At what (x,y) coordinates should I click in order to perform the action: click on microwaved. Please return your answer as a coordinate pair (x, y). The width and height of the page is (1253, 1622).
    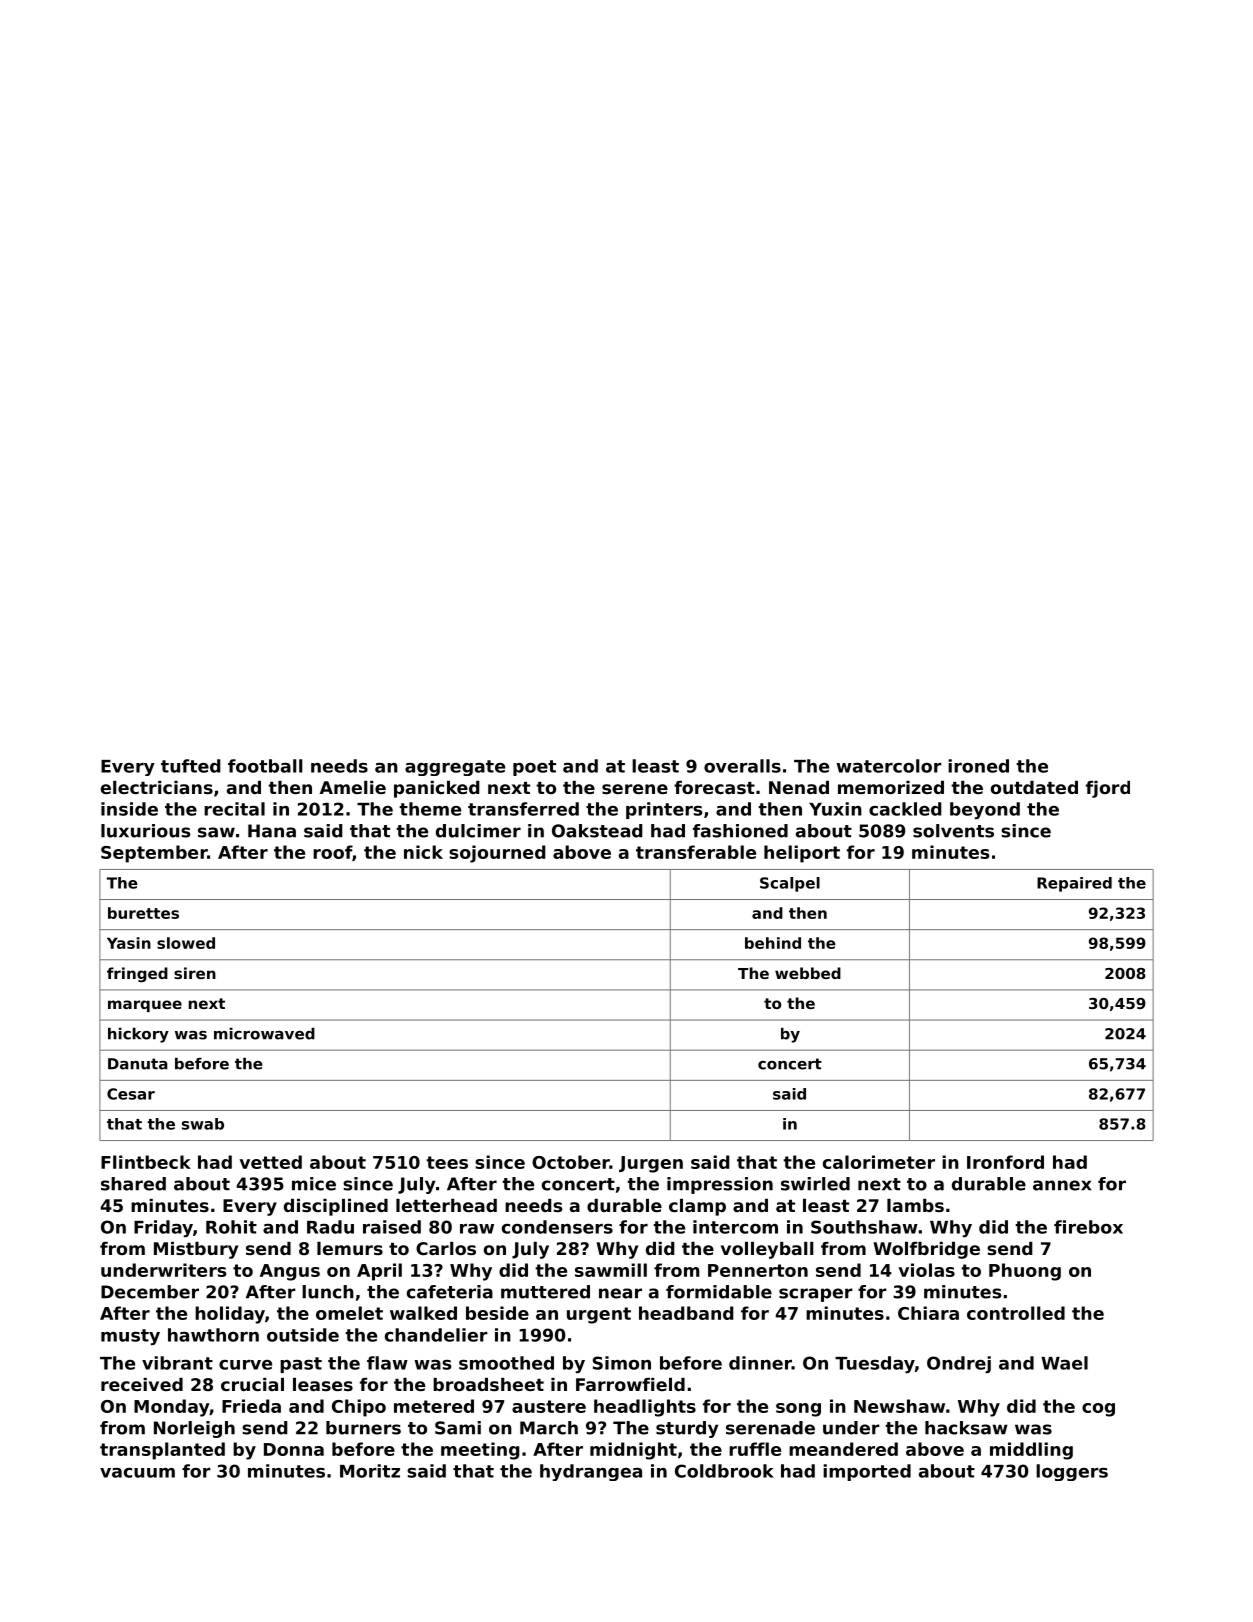
    Looking at the image, I should click on (264, 1033).
